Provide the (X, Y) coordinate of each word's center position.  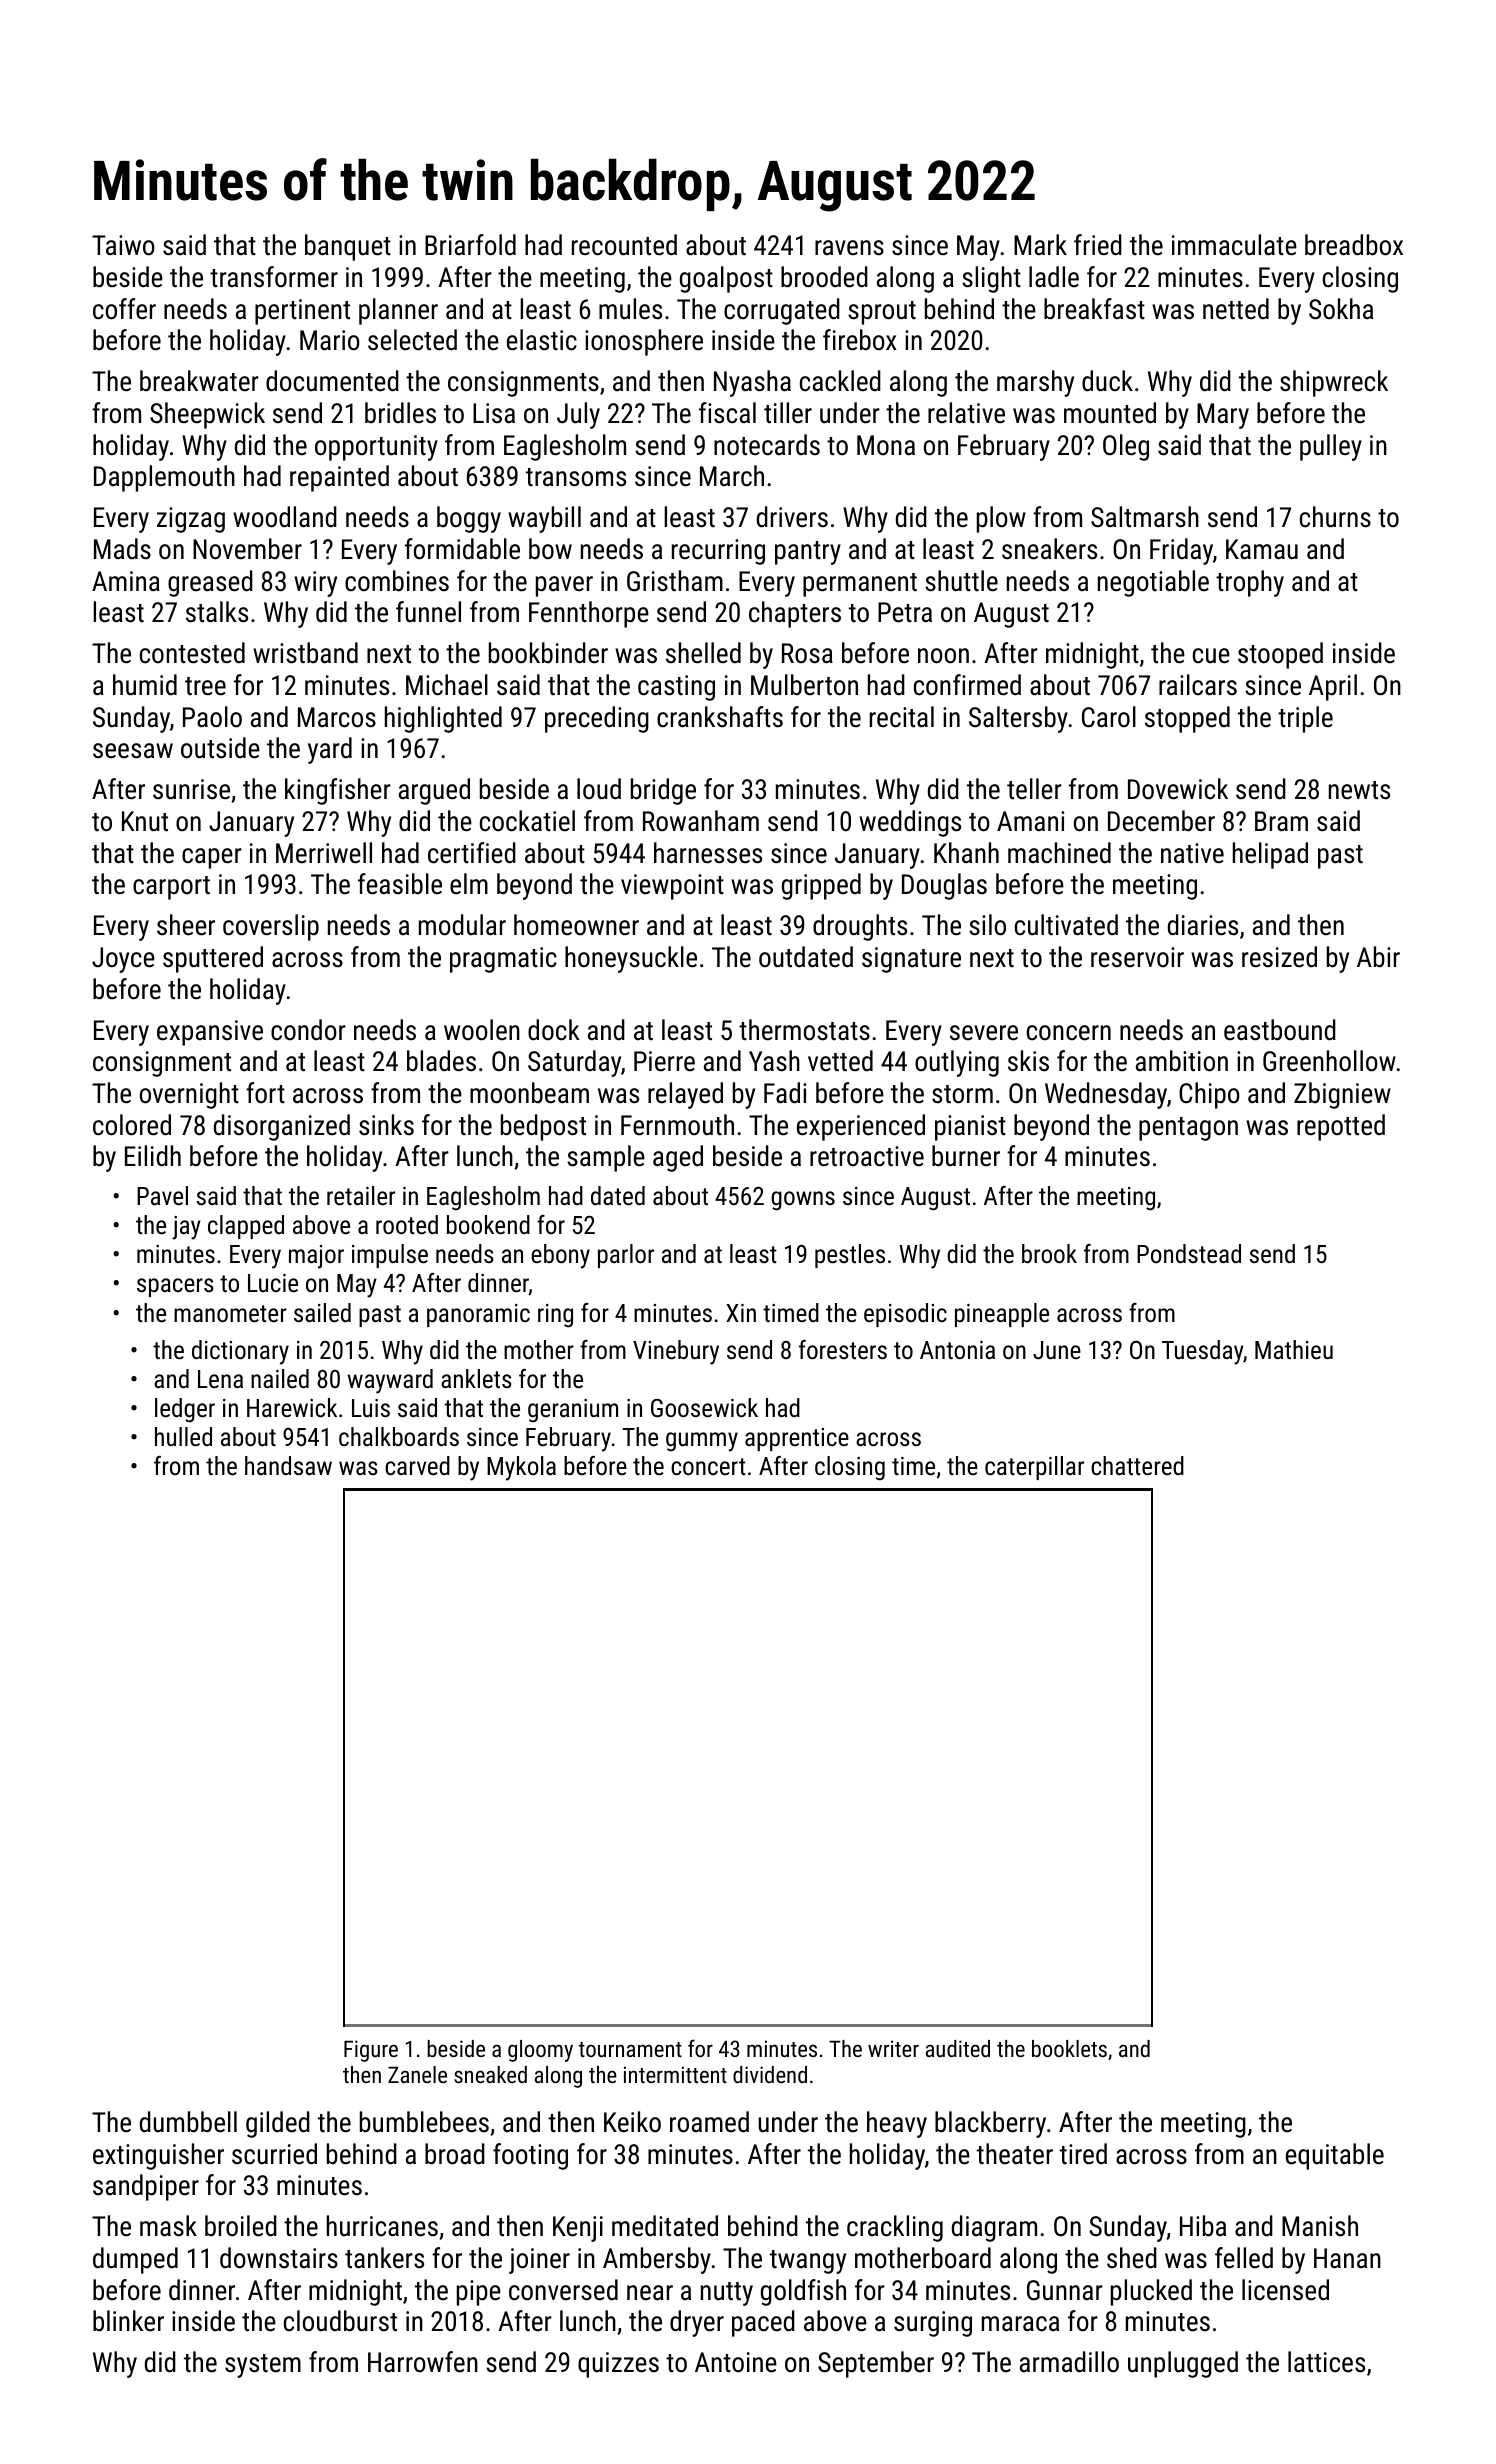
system (263, 2366)
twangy (808, 2262)
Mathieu (1294, 1349)
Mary (1223, 416)
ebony (560, 1256)
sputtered (213, 959)
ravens (849, 248)
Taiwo (123, 245)
